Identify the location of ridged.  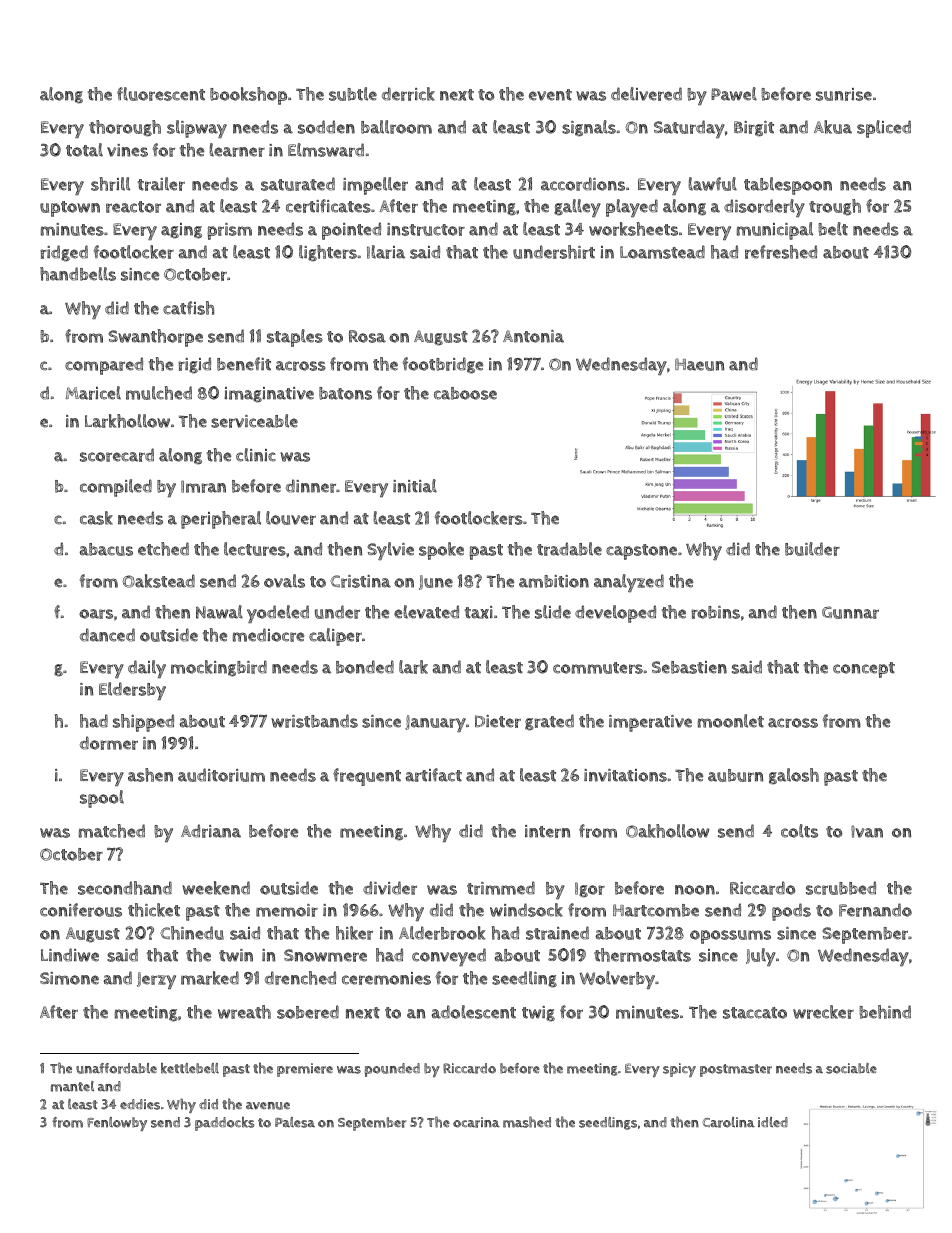
(64, 253).
